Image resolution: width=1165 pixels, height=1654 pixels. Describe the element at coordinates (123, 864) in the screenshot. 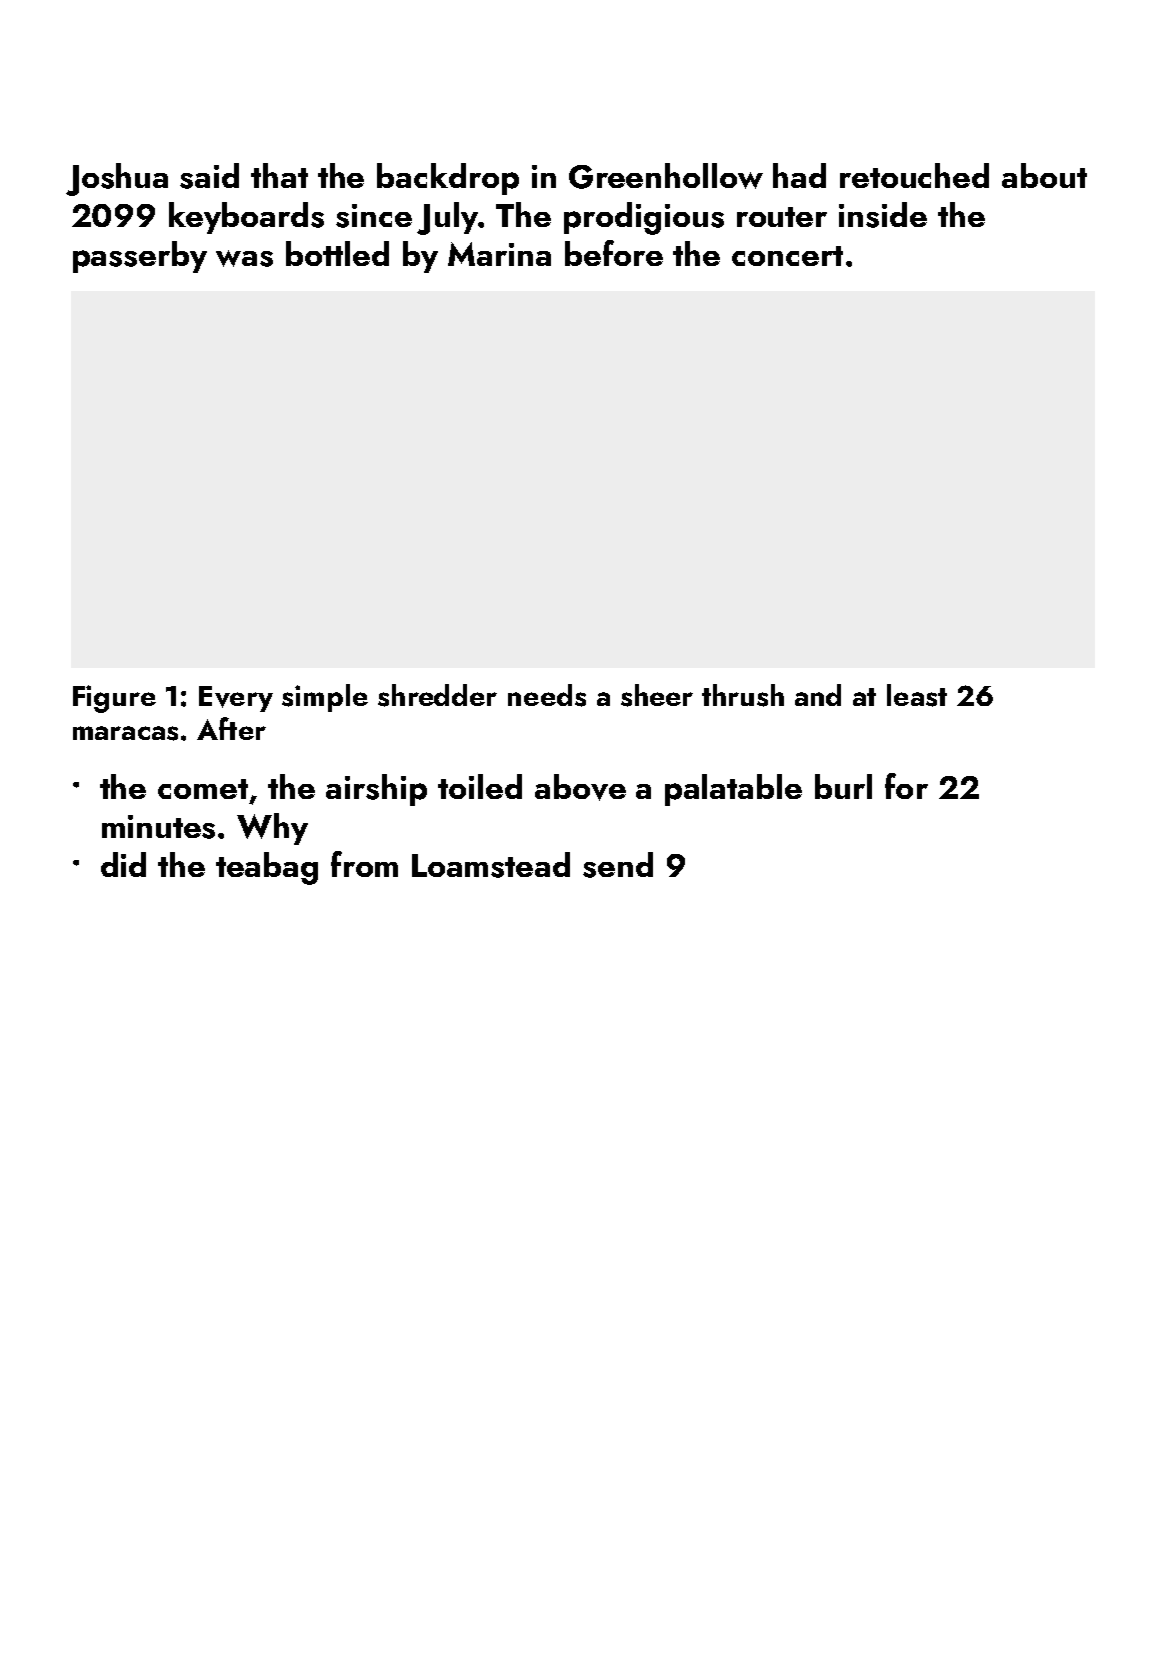

I see `did` at that location.
